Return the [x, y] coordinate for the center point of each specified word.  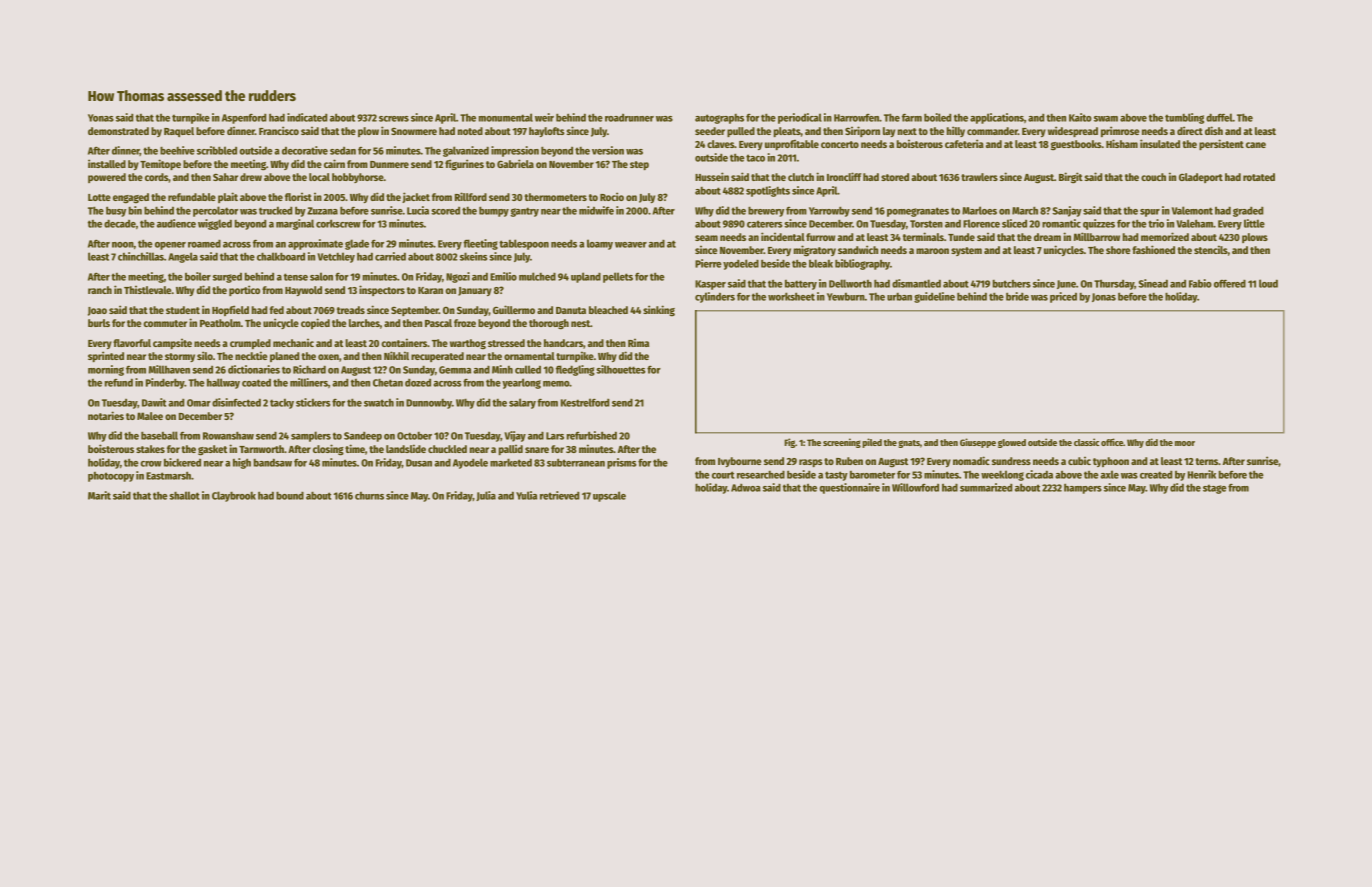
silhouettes [621, 369]
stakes [150, 449]
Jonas [1104, 297]
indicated [307, 117]
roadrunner [629, 118]
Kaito [1080, 117]
